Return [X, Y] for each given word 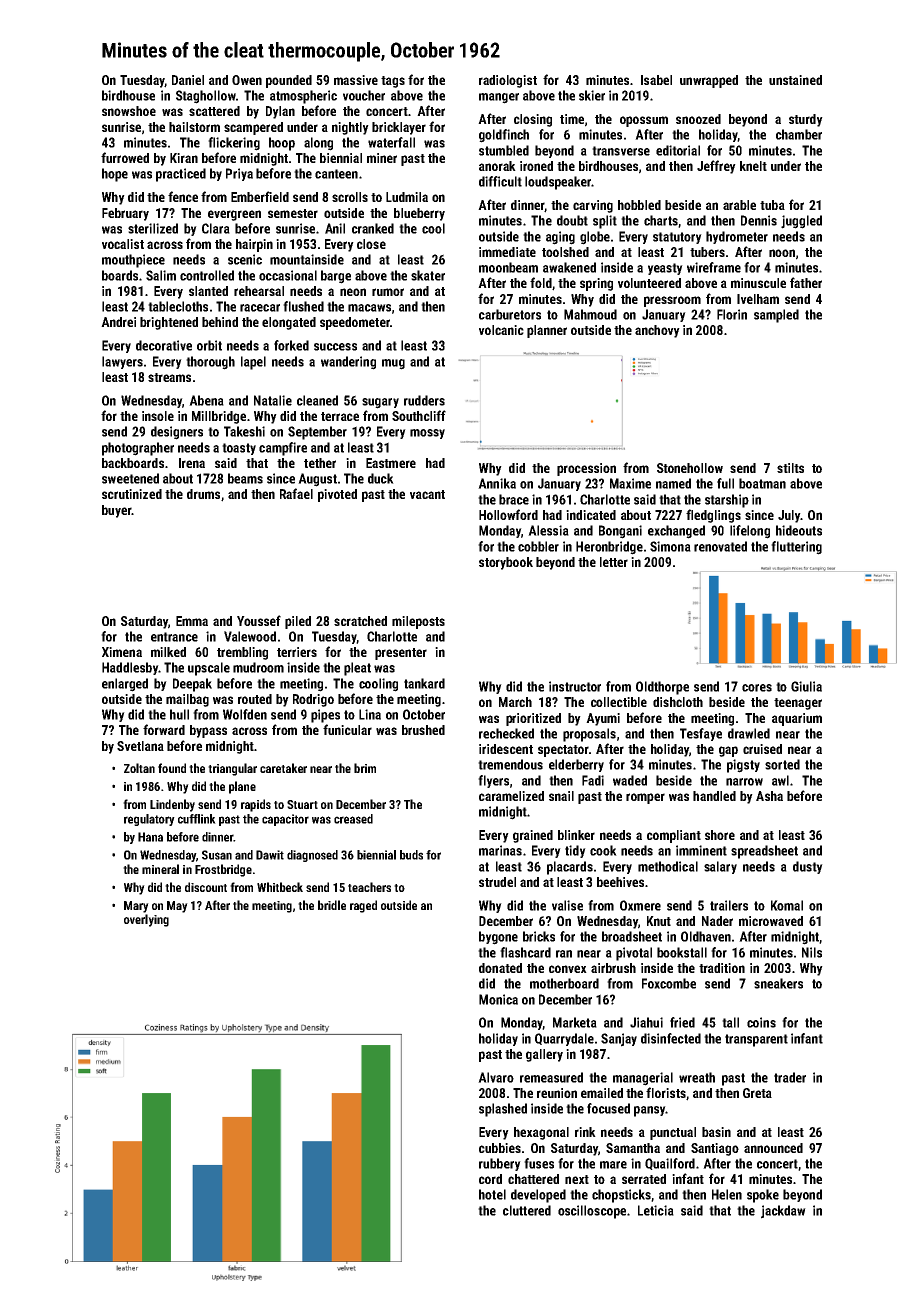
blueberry [419, 214]
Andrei [118, 322]
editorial [678, 150]
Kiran [184, 158]
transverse [621, 151]
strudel [497, 882]
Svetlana [140, 746]
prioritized [533, 719]
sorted [782, 764]
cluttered [527, 1210]
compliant [674, 836]
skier [592, 95]
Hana [150, 837]
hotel [492, 1194]
